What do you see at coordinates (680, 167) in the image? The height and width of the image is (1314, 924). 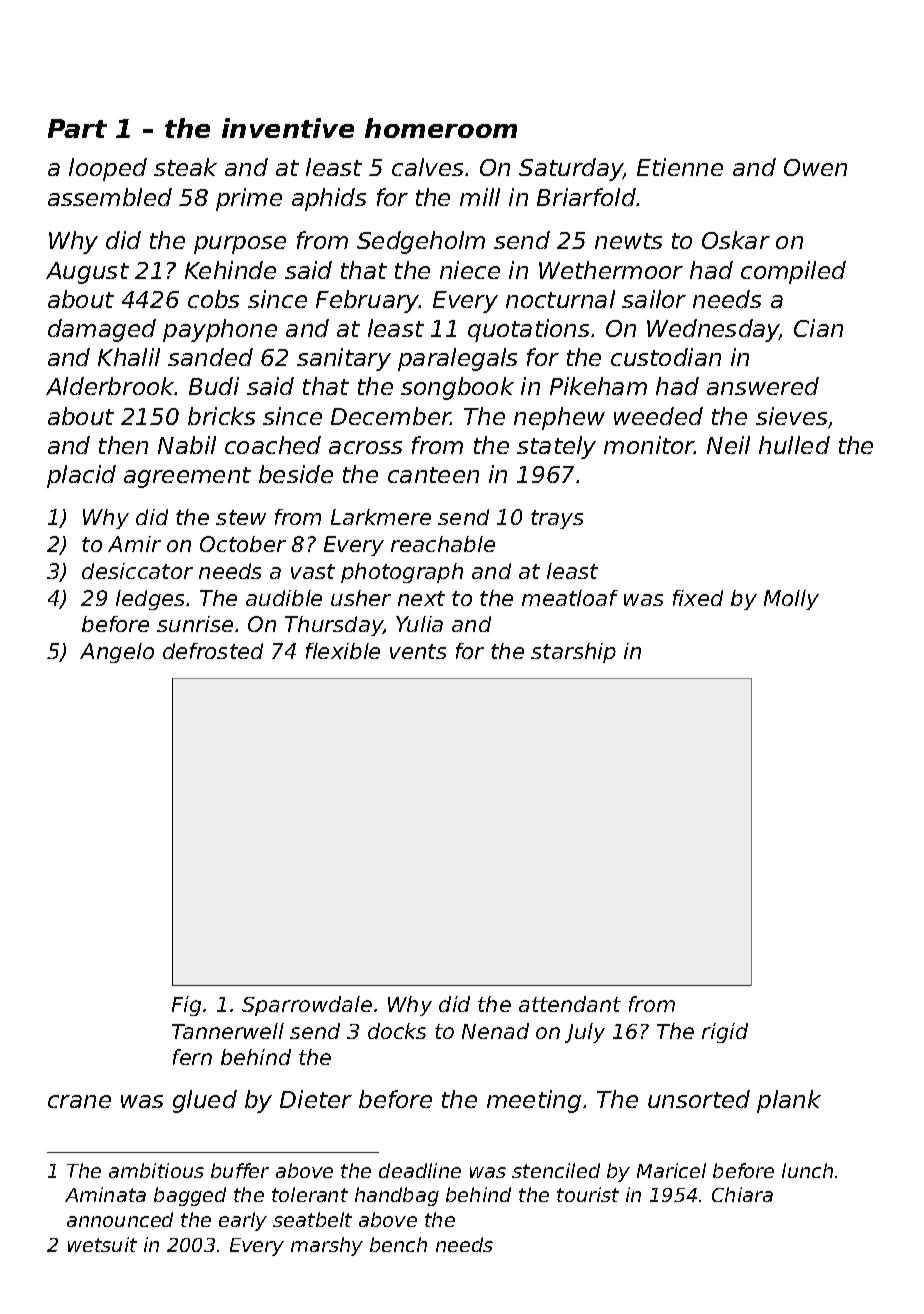 I see `Etienne` at bounding box center [680, 167].
